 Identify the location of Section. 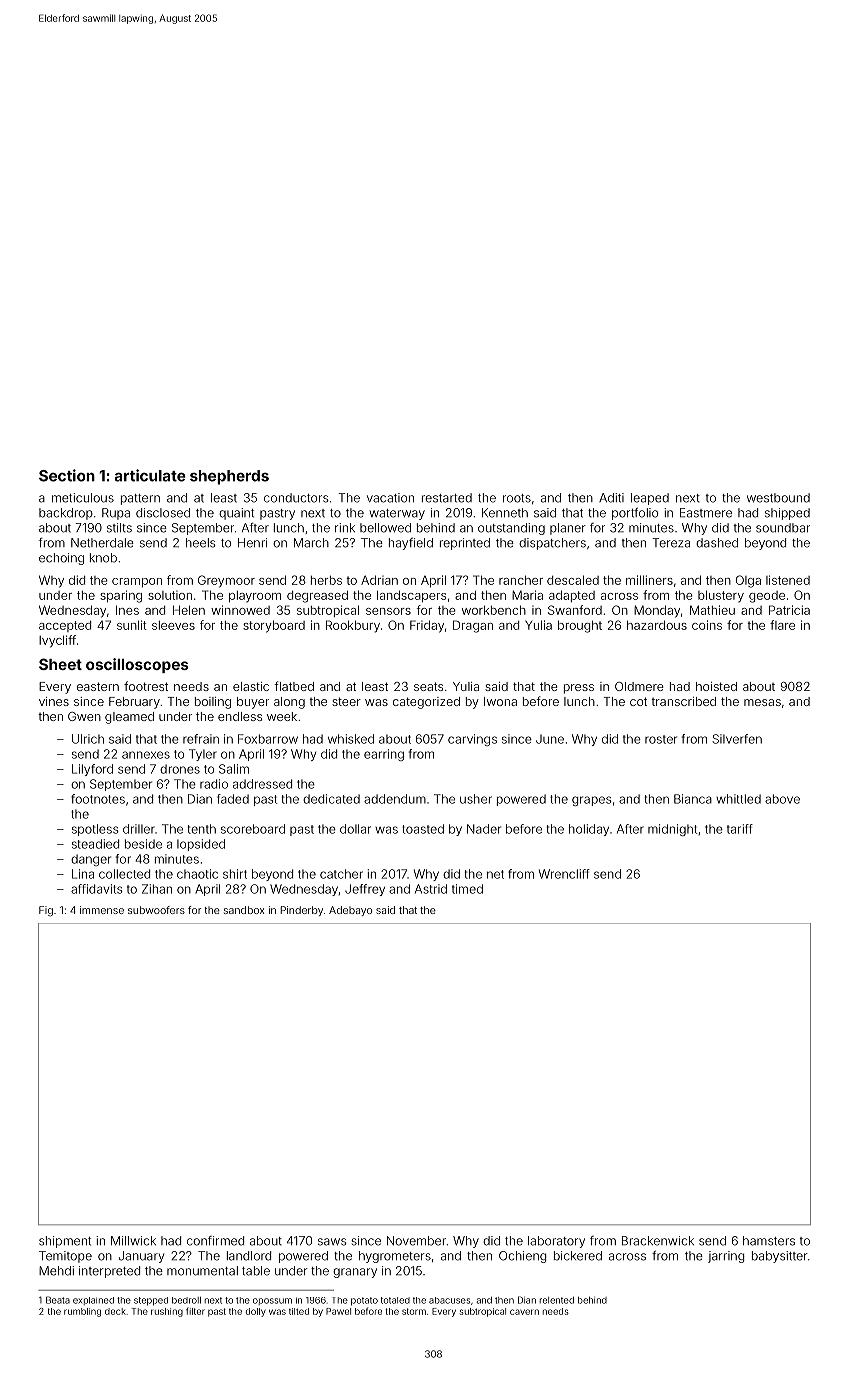
(67, 475).
